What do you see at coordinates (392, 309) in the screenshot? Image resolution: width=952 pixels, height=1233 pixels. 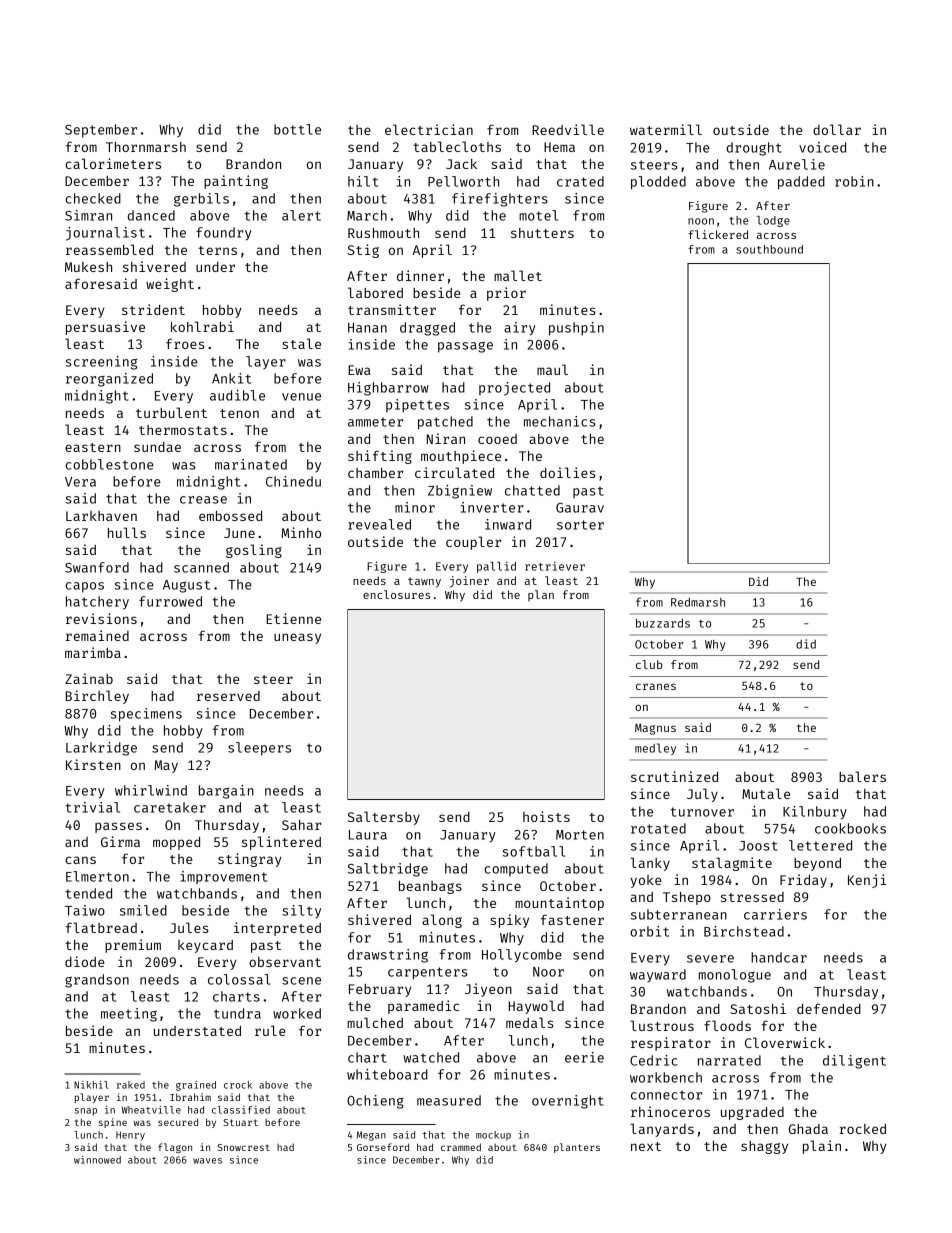 I see `transmitter` at bounding box center [392, 309].
